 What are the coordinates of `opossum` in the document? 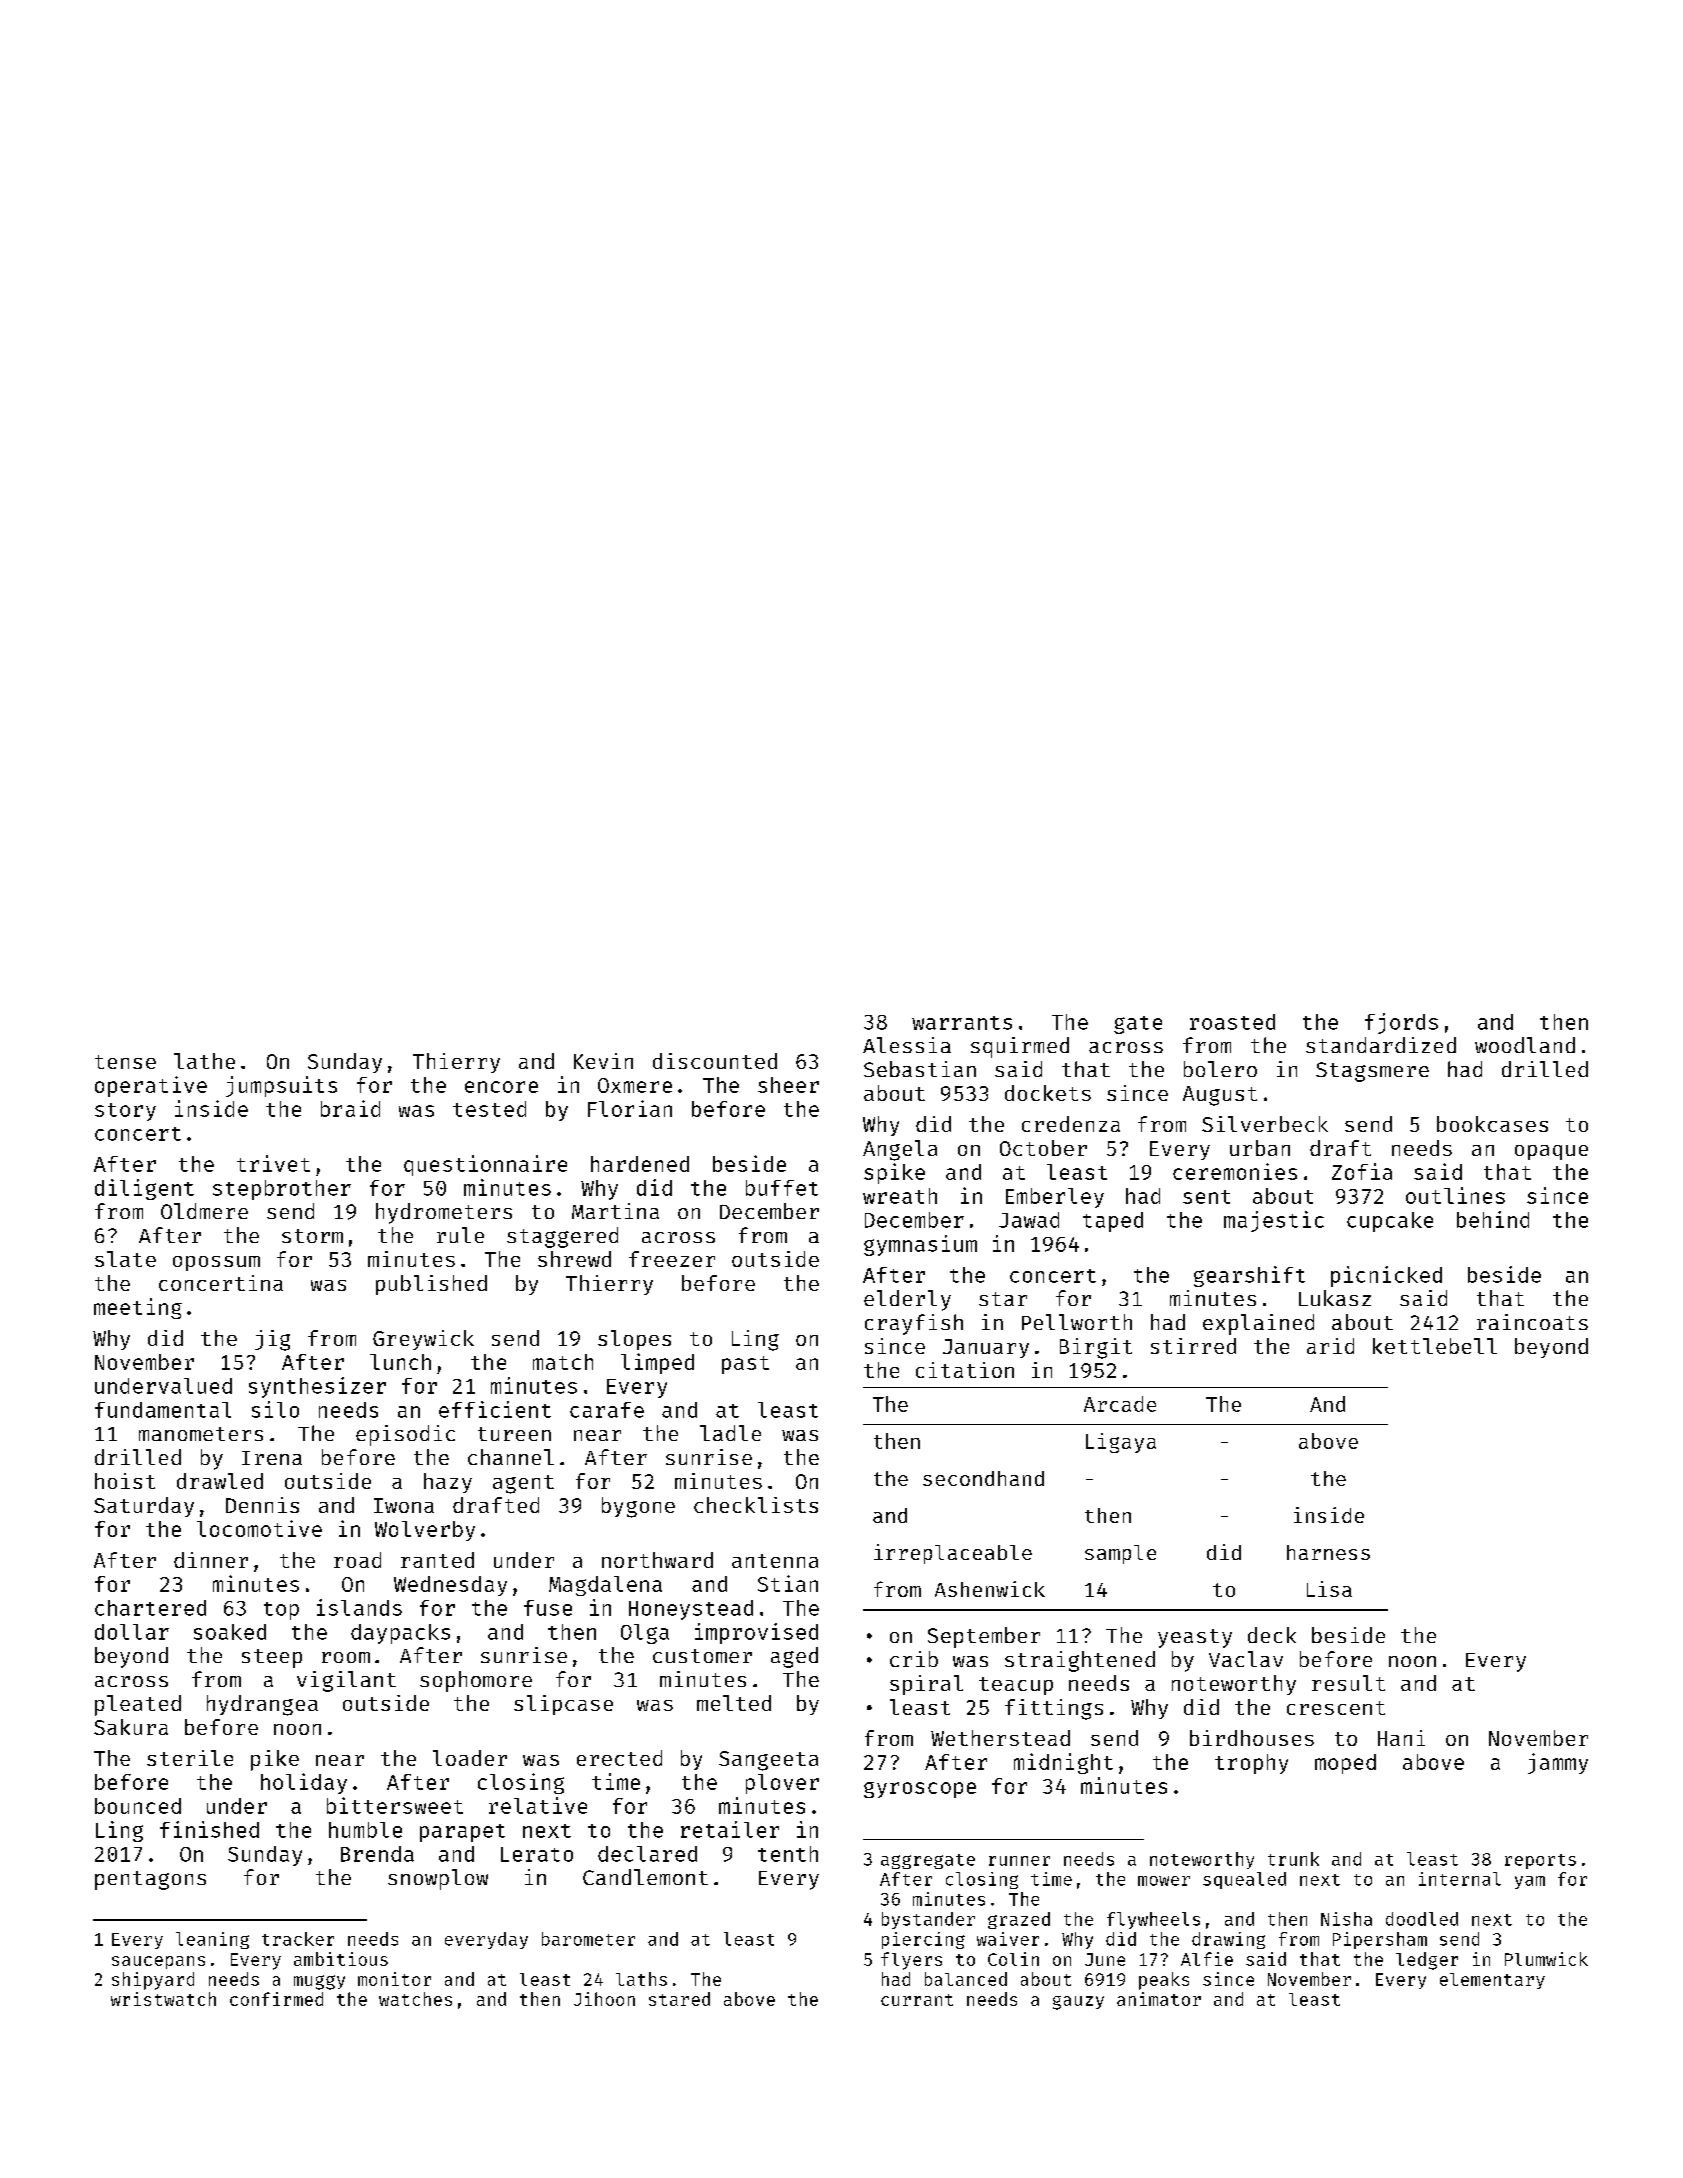 It's located at (216, 1263).
